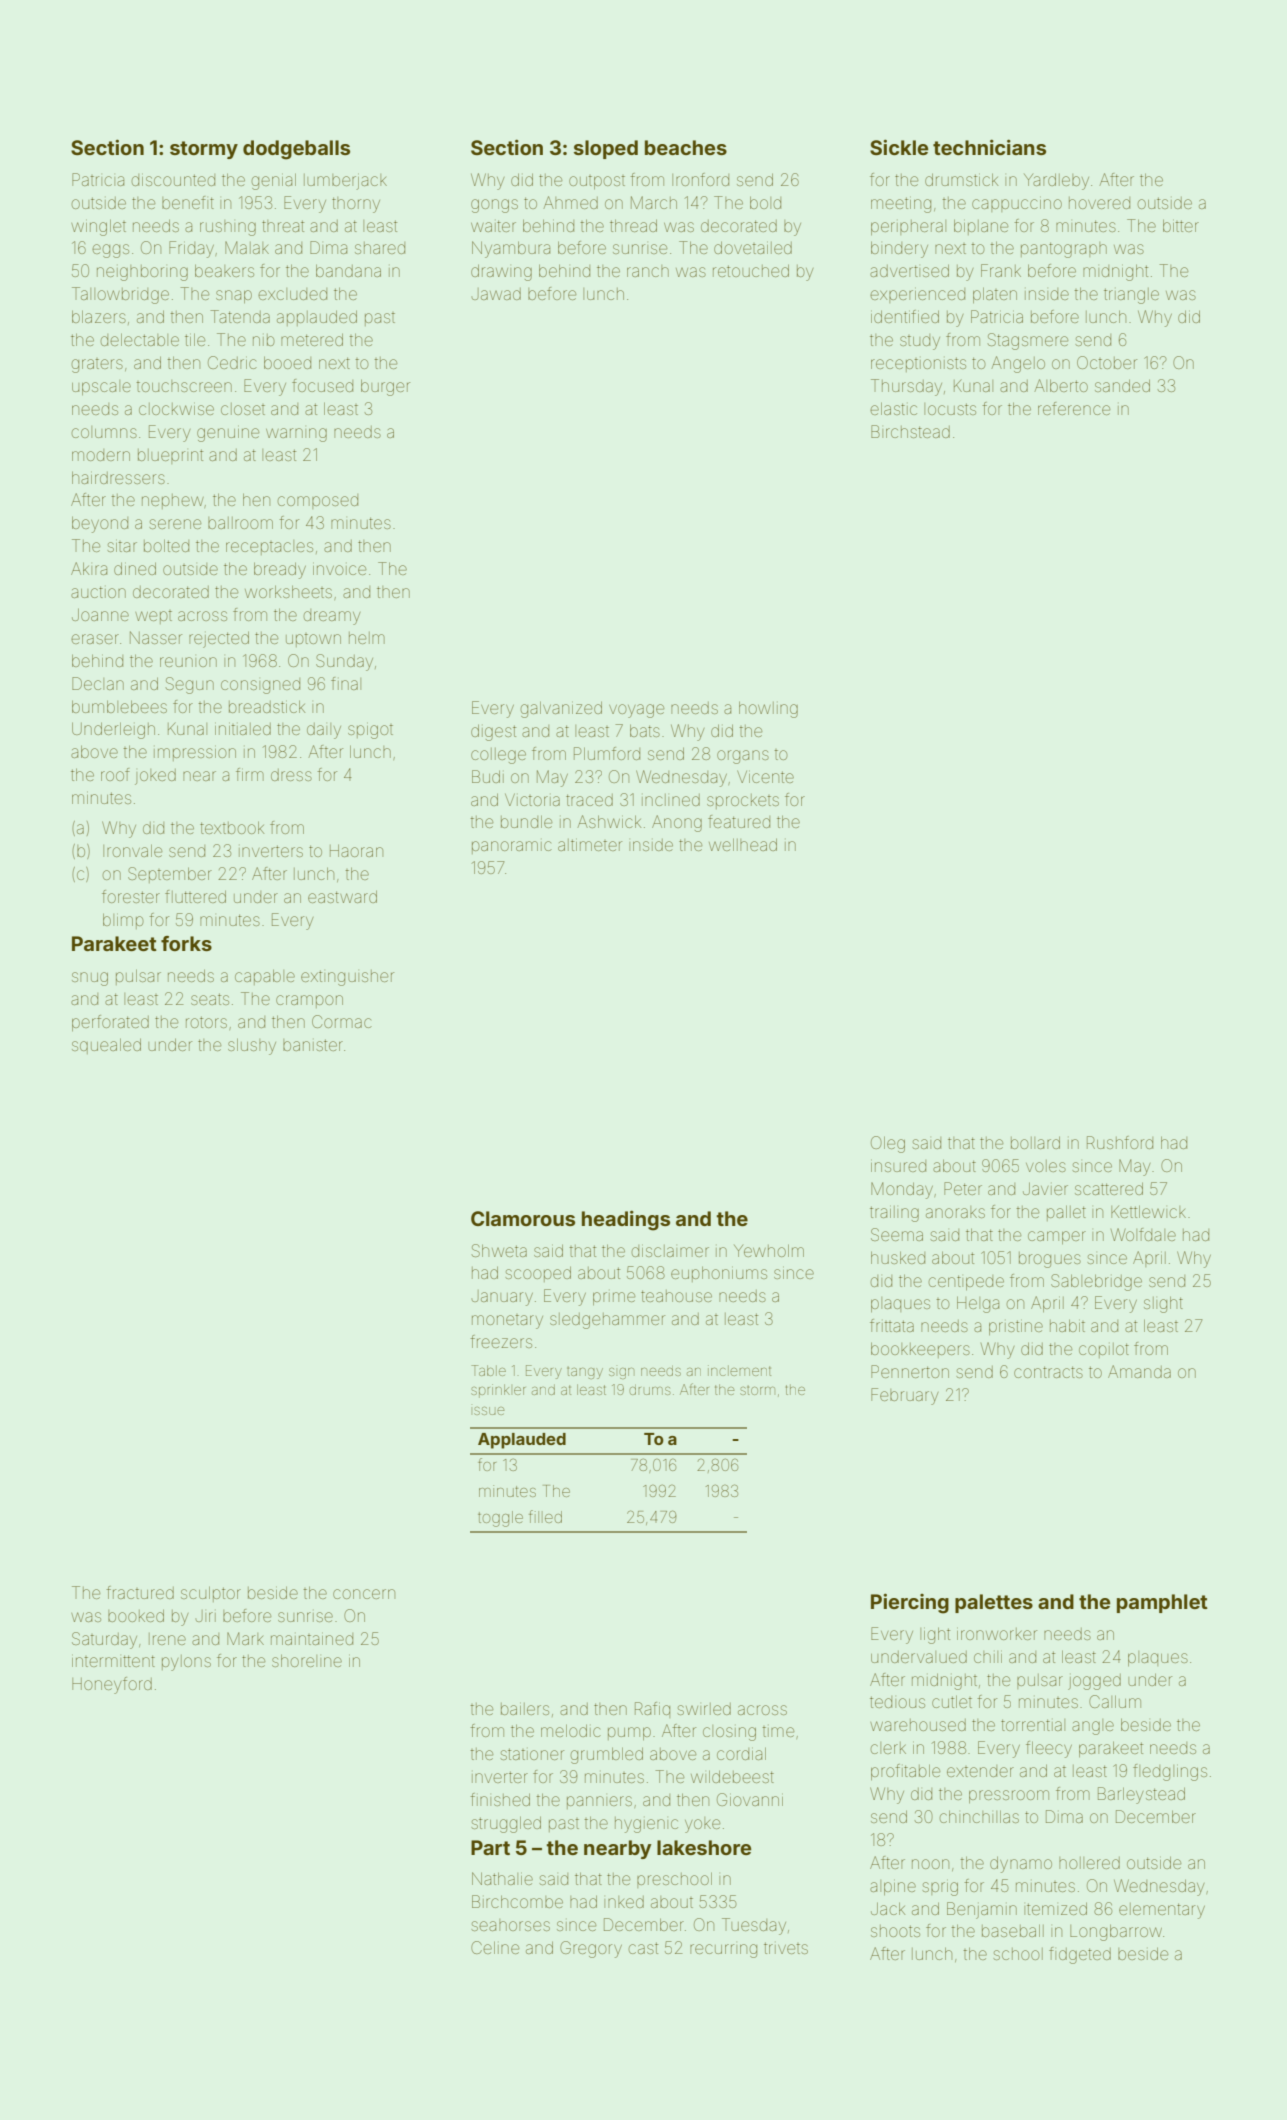 The width and height of the page is (1287, 2120). I want to click on palettes, so click(994, 1603).
